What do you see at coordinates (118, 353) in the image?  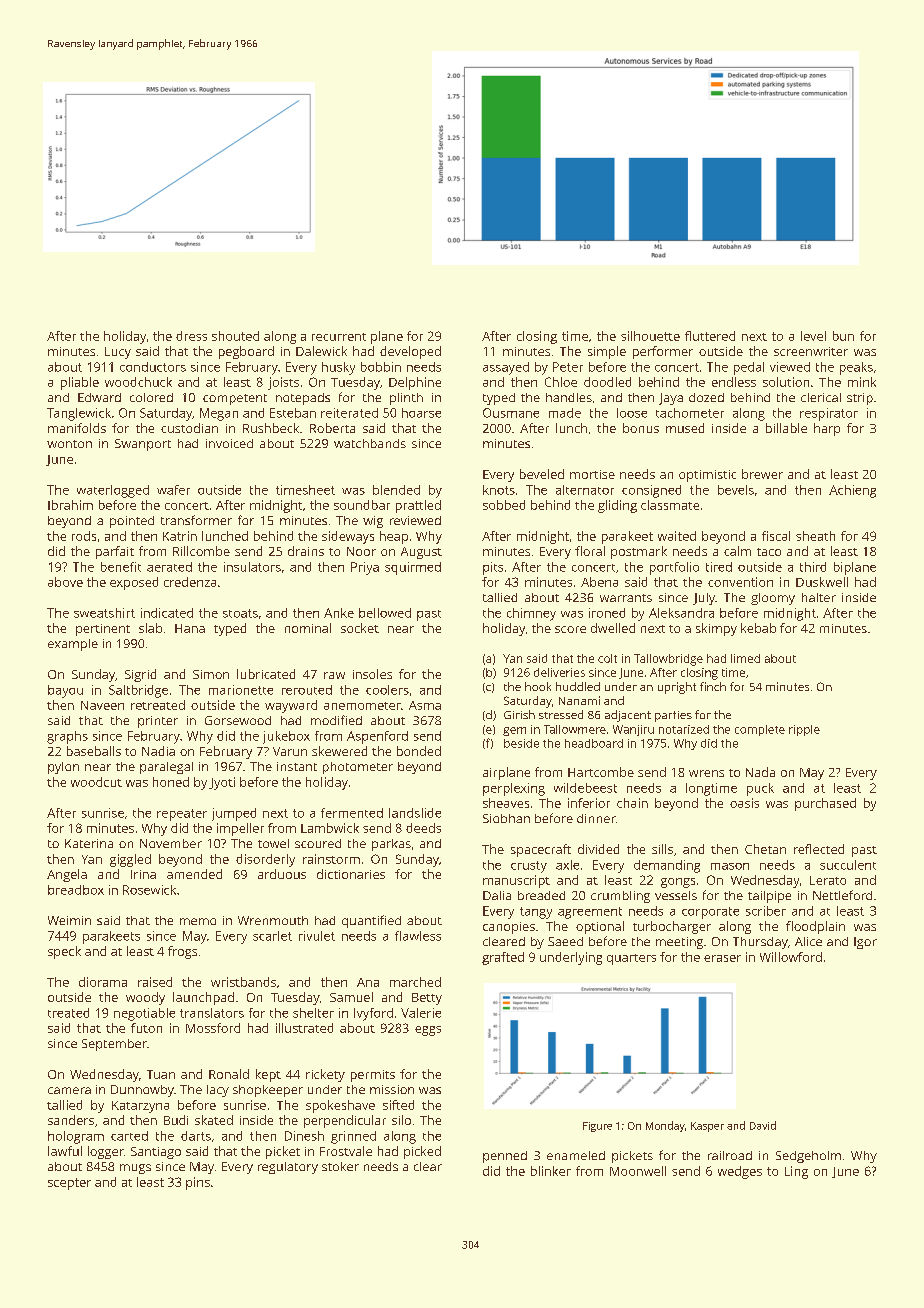 I see `Lucy` at bounding box center [118, 353].
